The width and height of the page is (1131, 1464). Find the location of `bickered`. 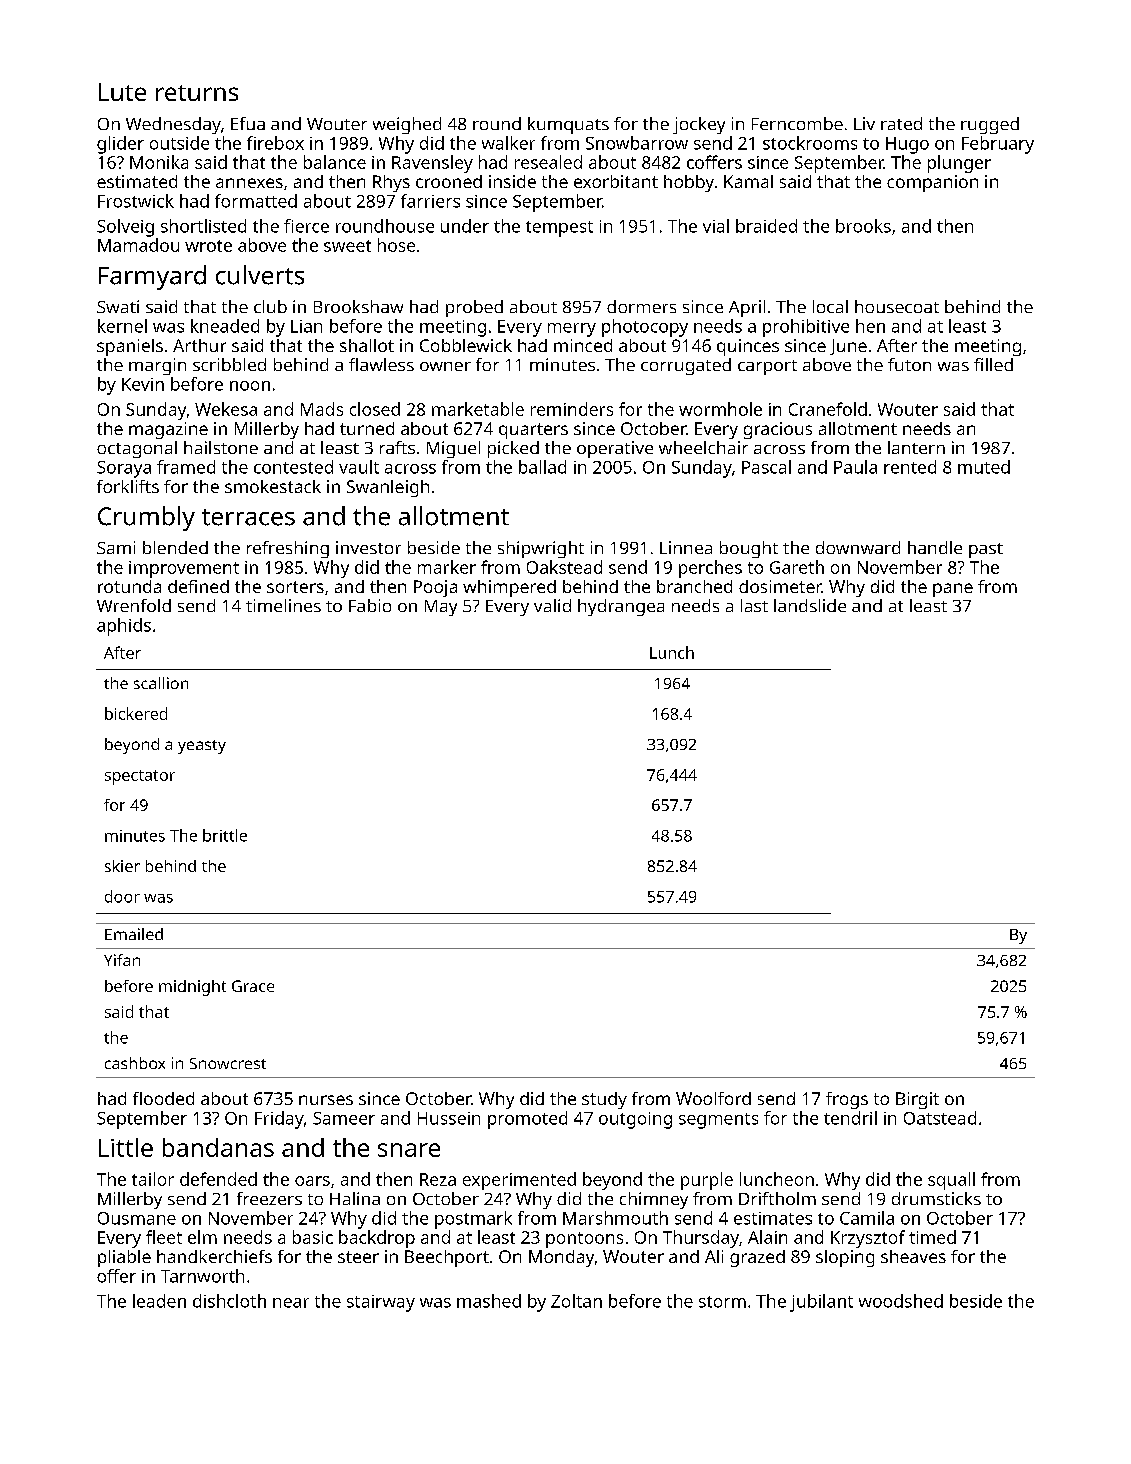

bickered is located at coordinates (136, 713).
